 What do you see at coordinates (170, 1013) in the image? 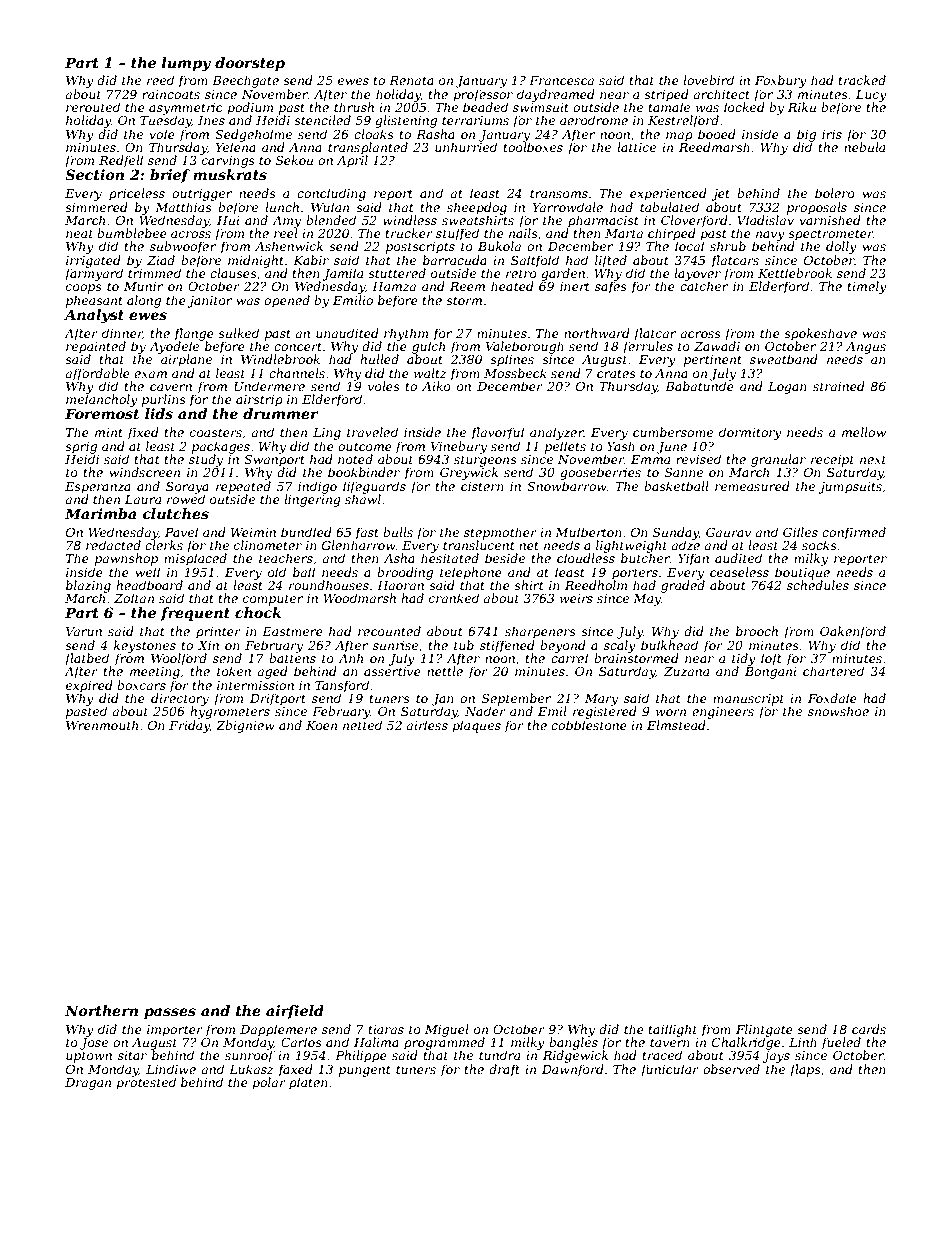
I see `passes` at bounding box center [170, 1013].
